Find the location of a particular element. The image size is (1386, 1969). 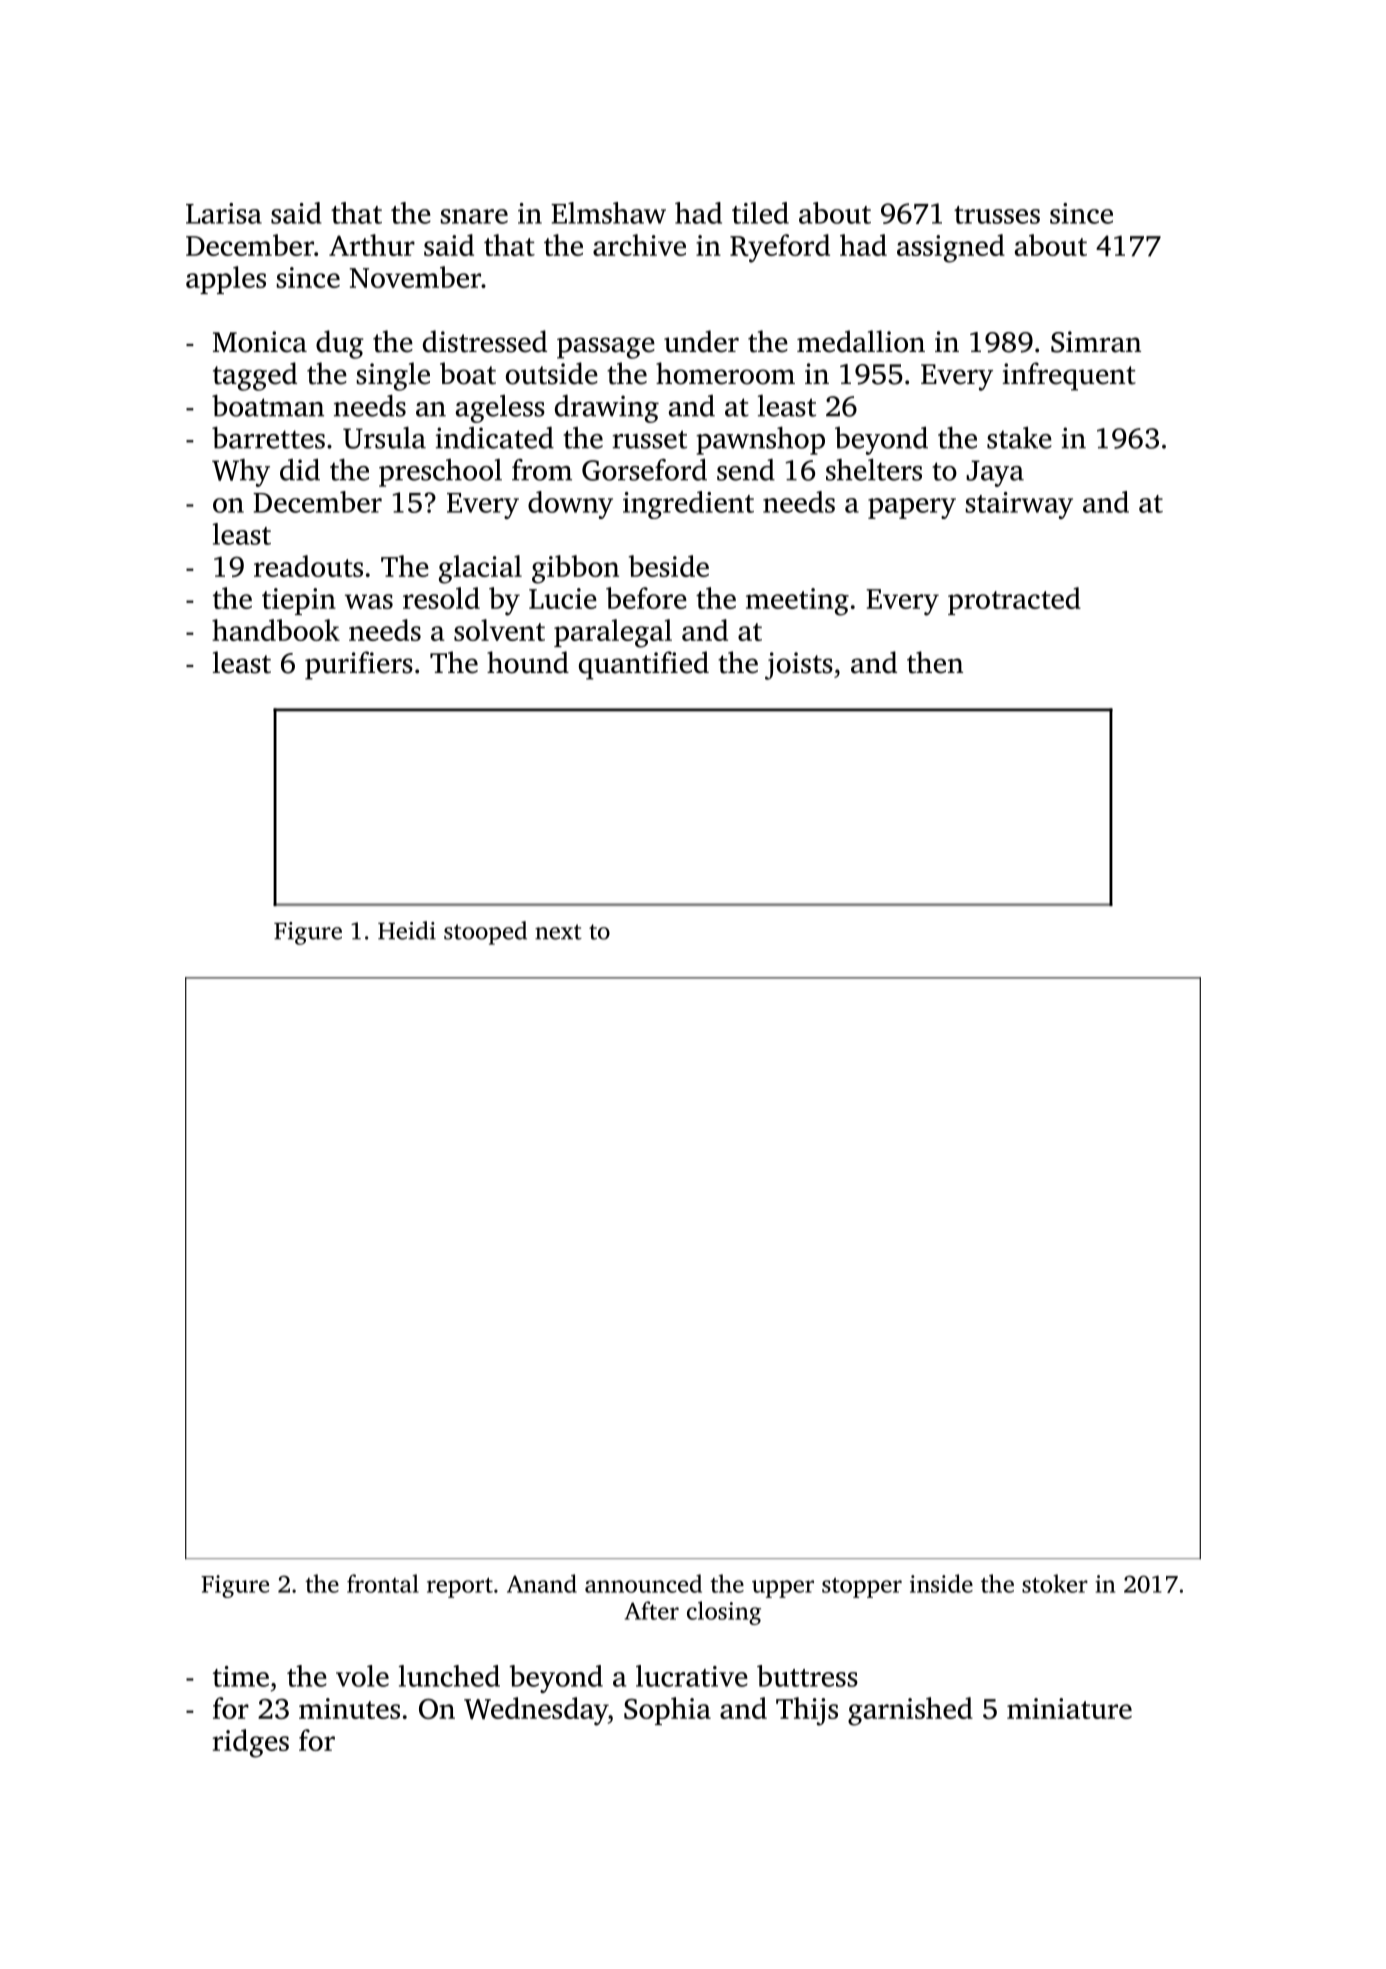

November is located at coordinates (415, 277).
